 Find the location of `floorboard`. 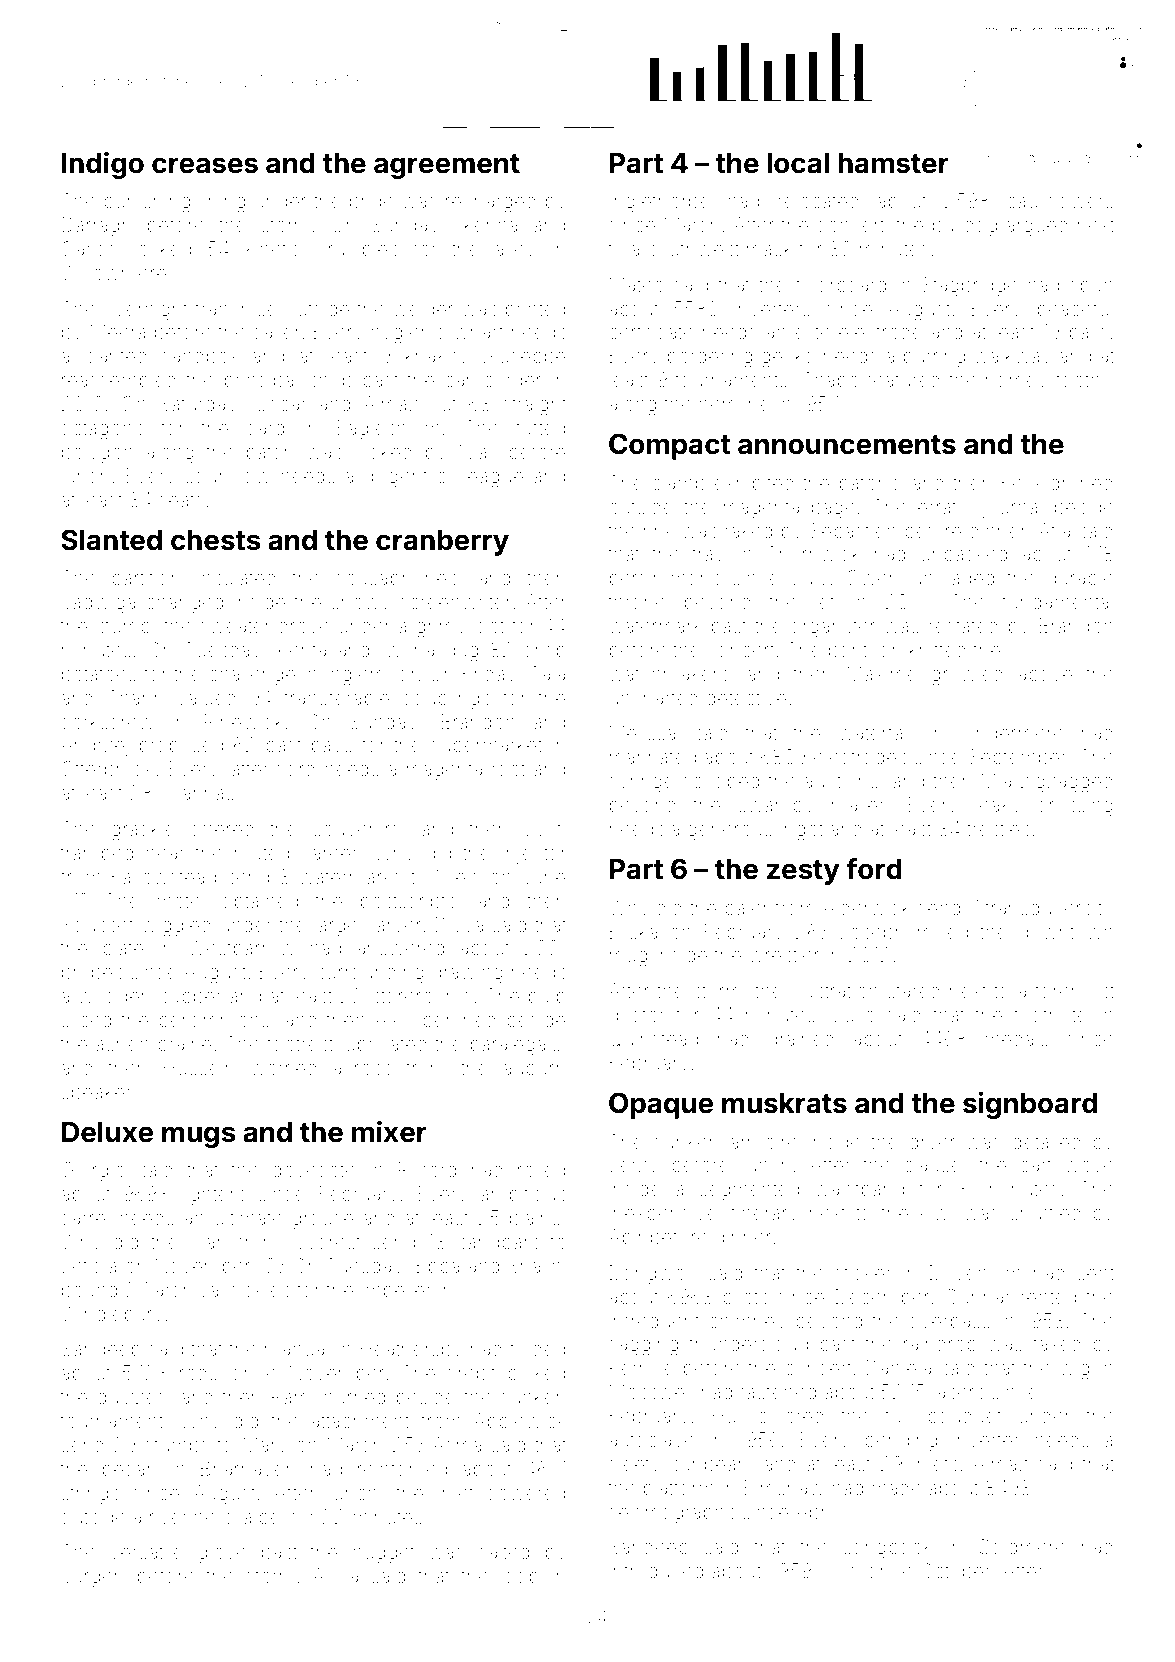

floorboard is located at coordinates (840, 284).
